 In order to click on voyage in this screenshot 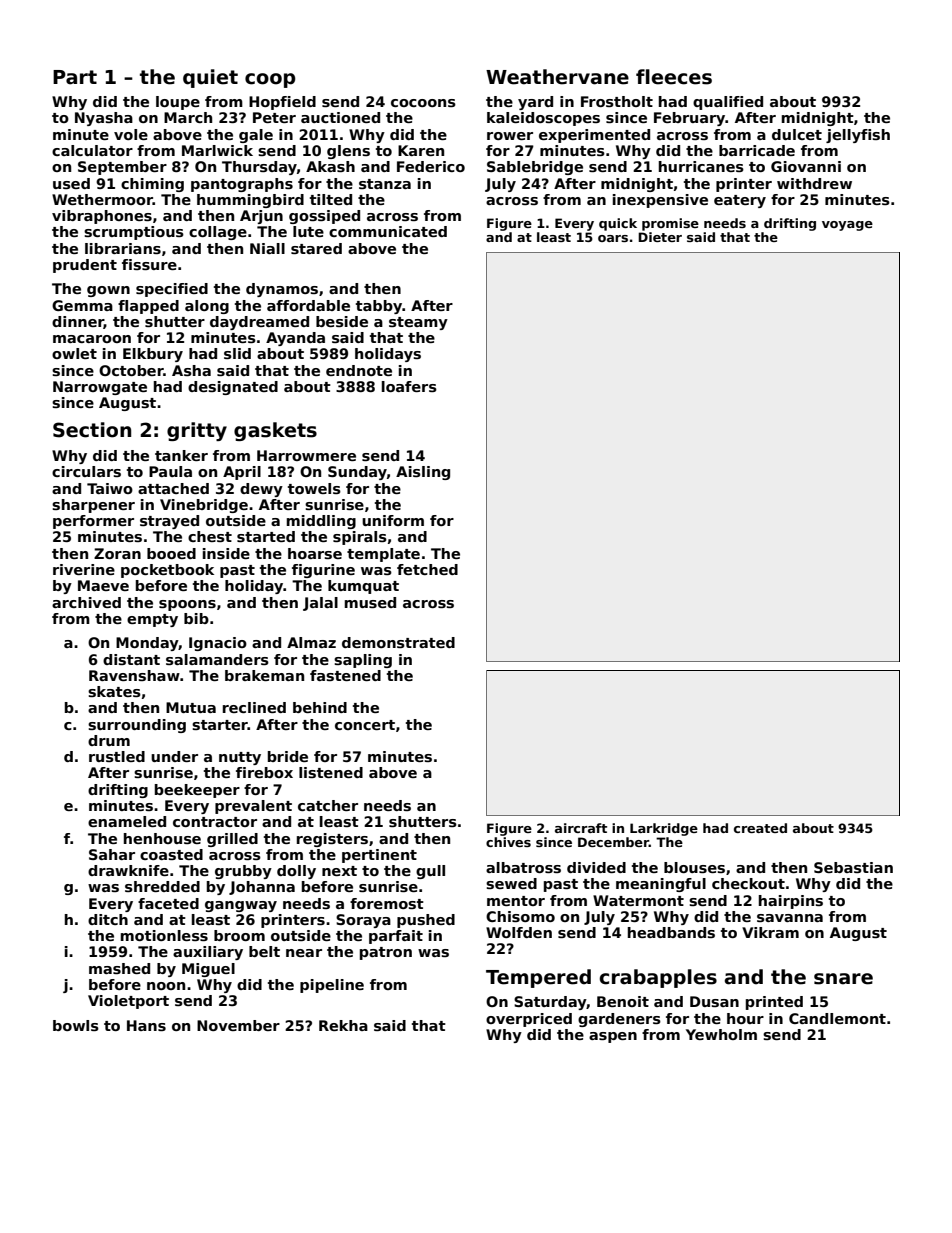, I will do `click(847, 226)`.
